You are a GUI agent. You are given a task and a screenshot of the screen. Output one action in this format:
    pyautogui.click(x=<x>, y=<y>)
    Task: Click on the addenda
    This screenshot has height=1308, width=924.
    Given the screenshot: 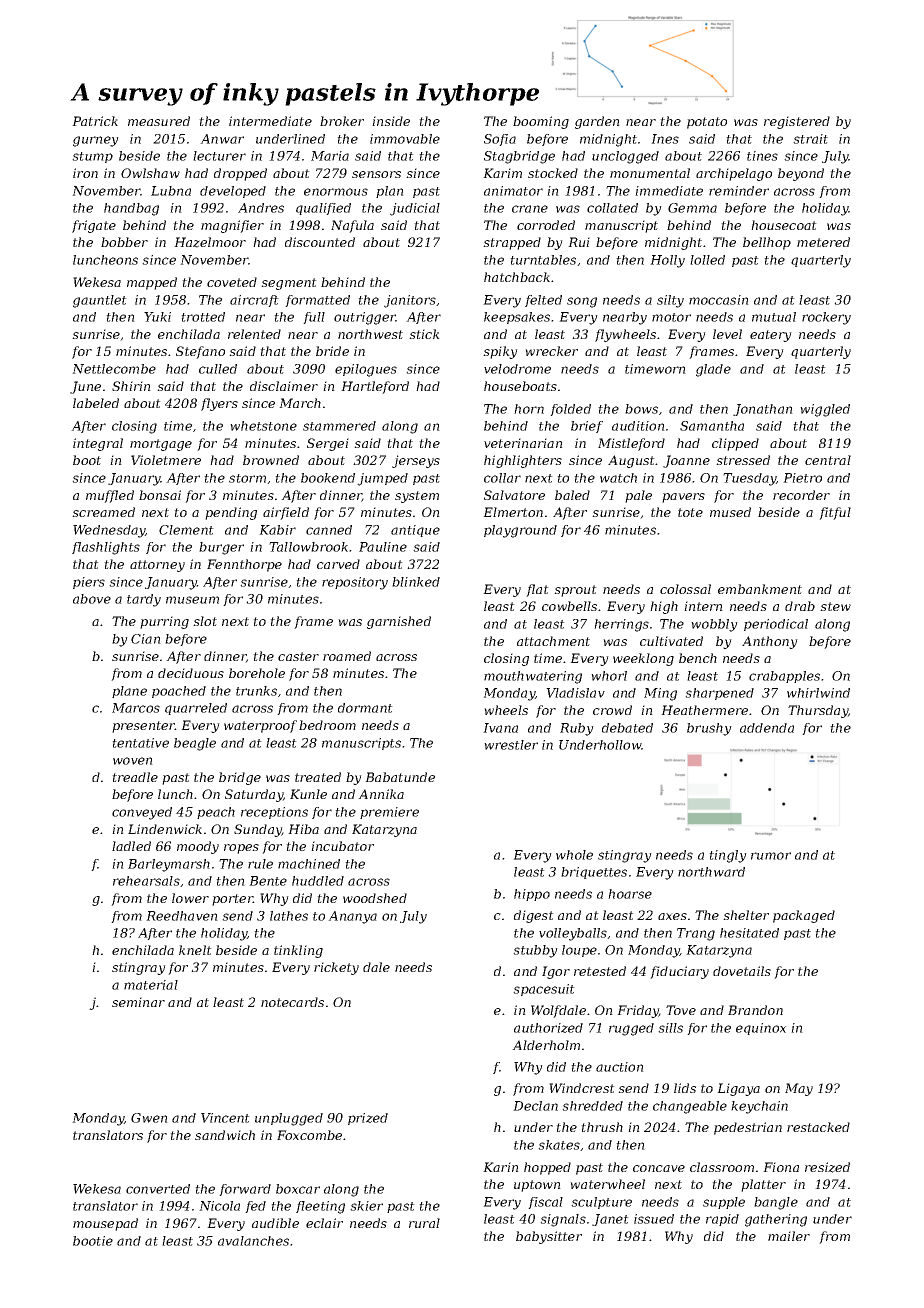 What is the action you would take?
    pyautogui.click(x=767, y=728)
